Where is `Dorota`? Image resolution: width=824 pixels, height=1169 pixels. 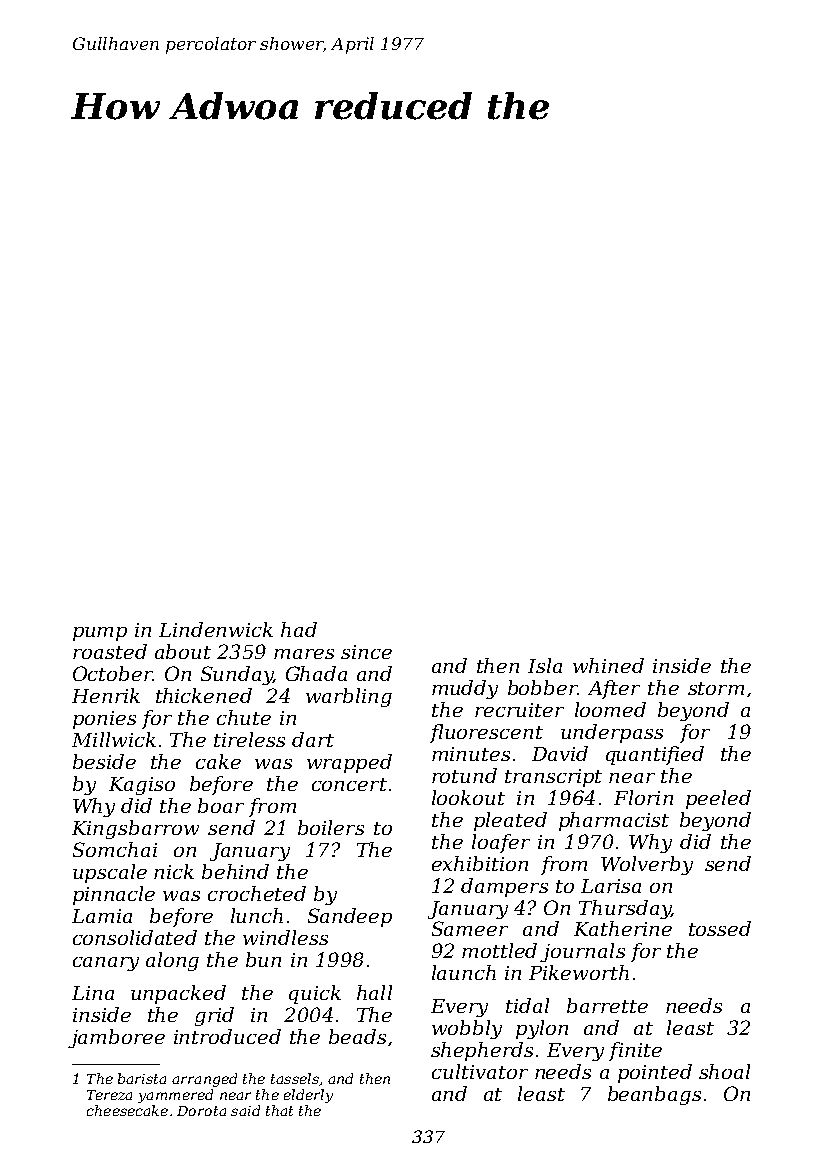
Dorota is located at coordinates (201, 1111).
